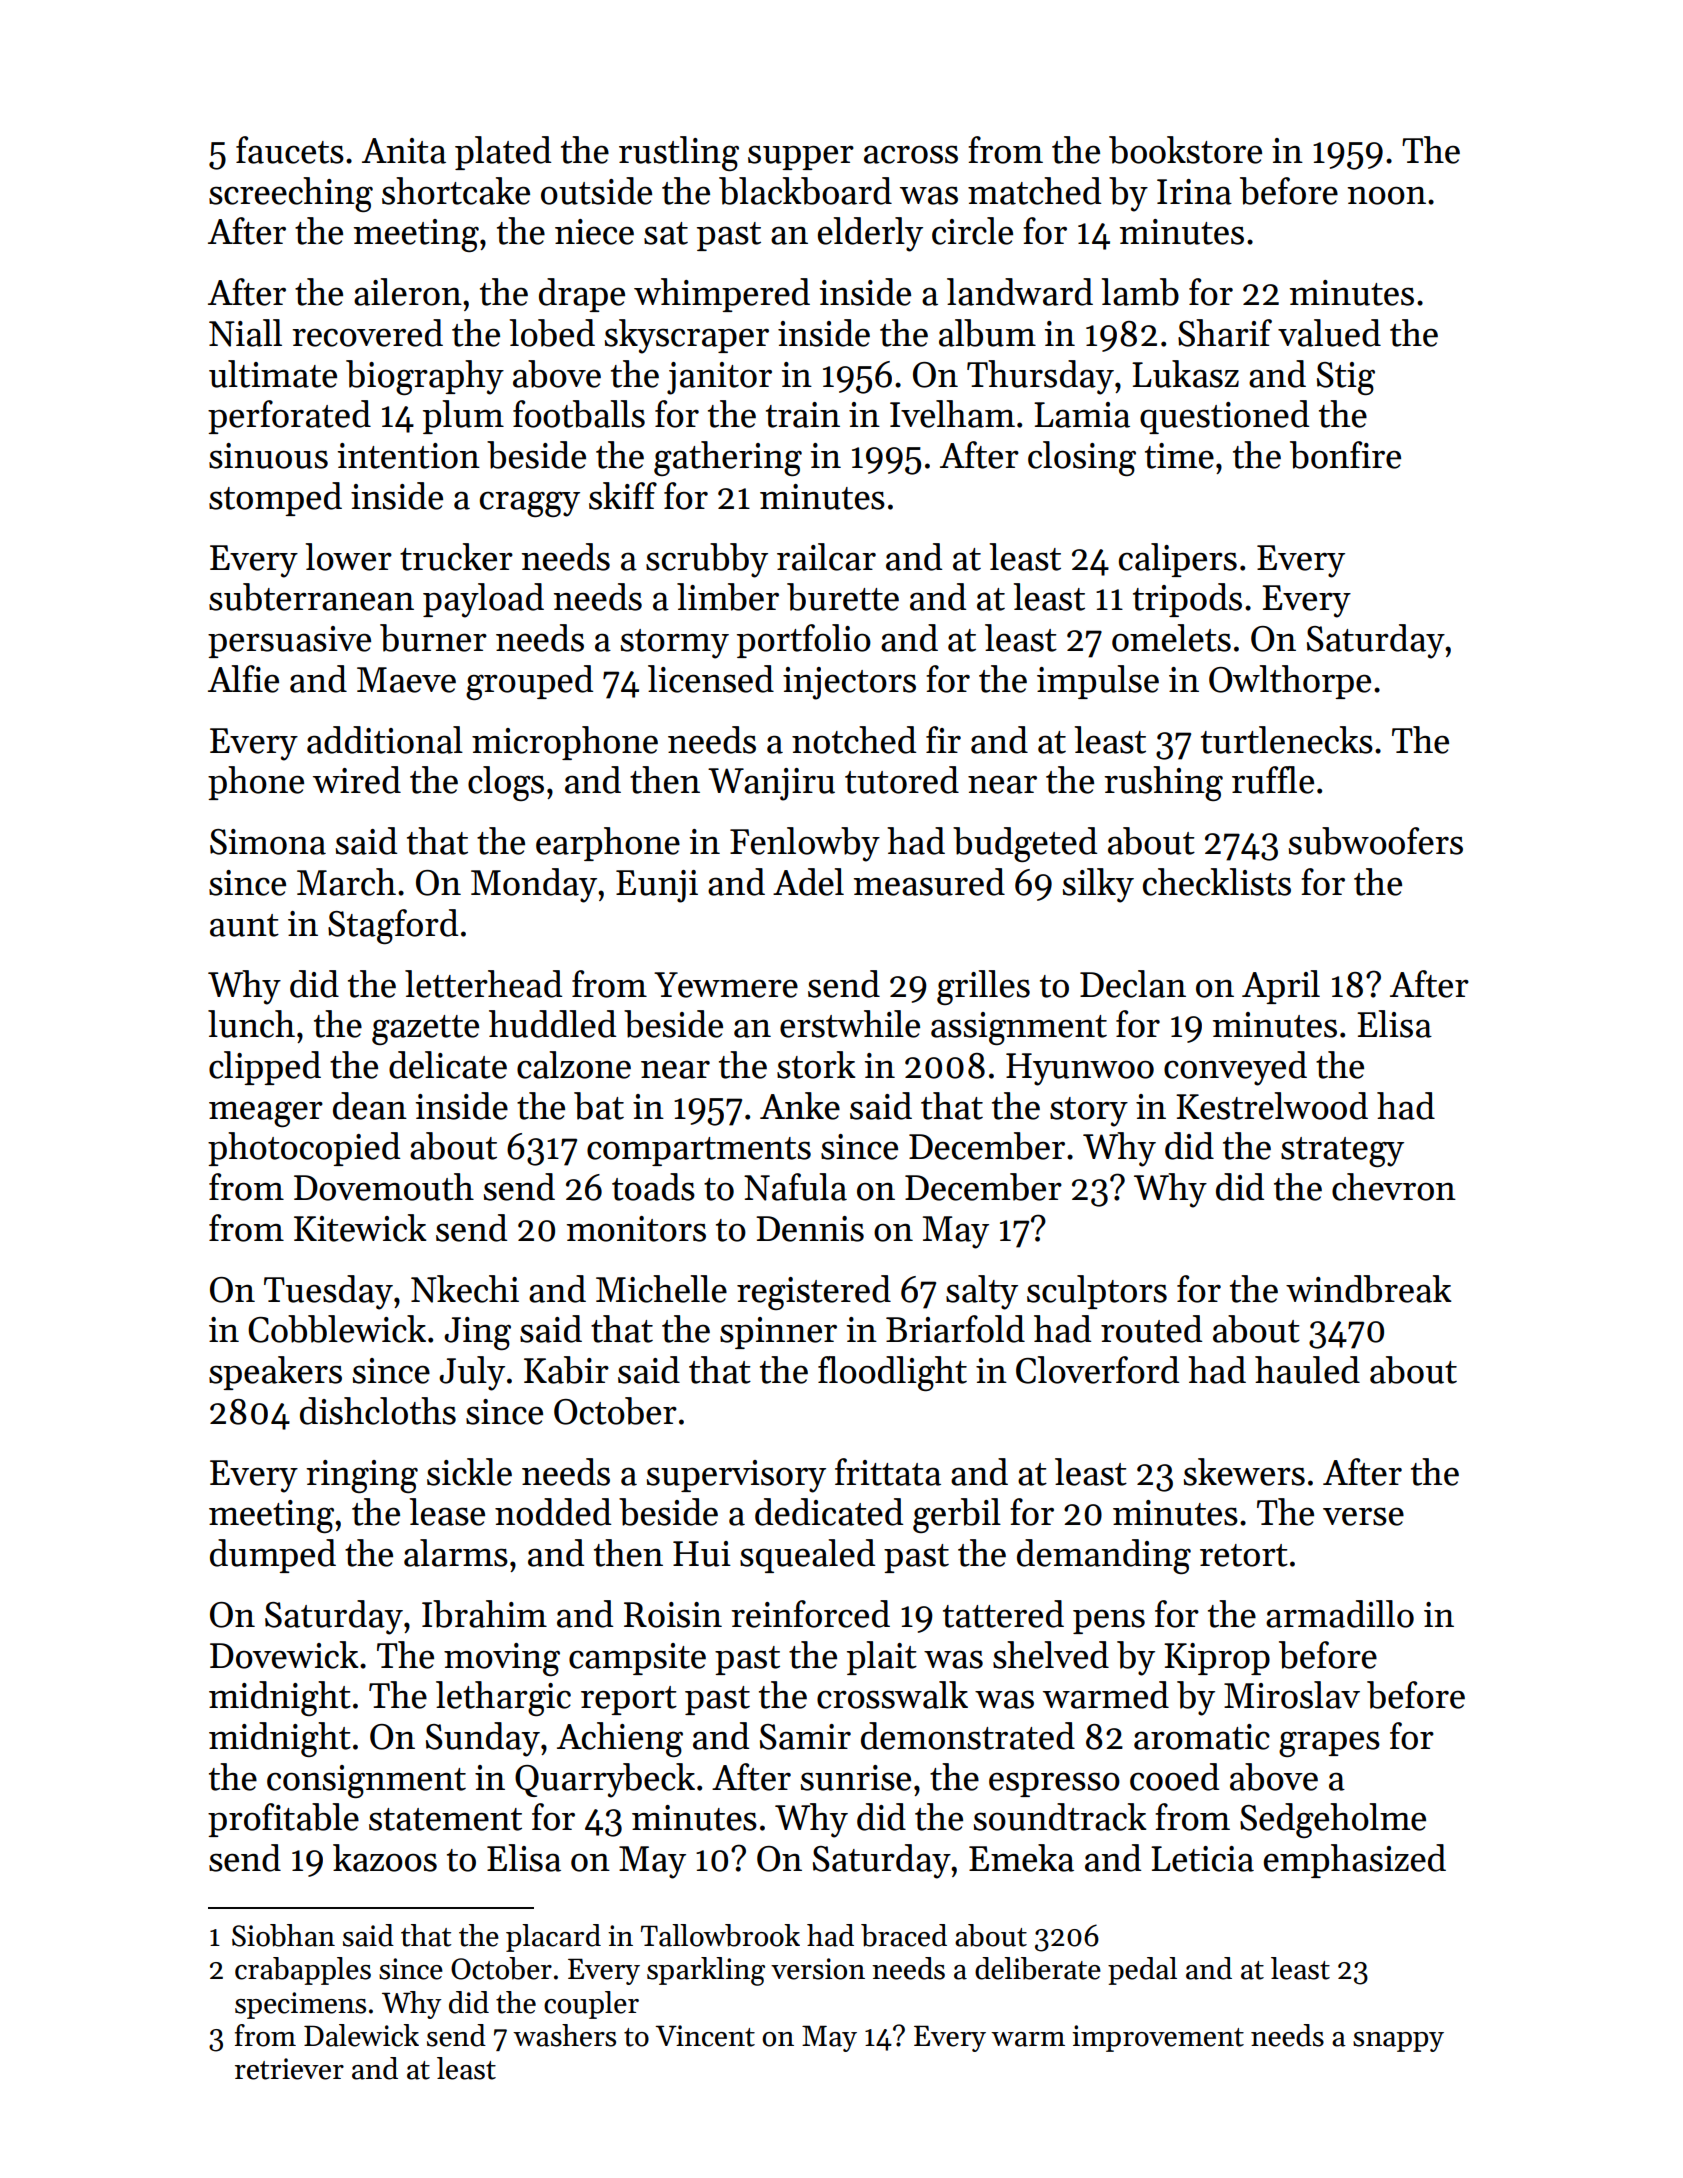  I want to click on Kestrelwood, so click(1272, 1106).
